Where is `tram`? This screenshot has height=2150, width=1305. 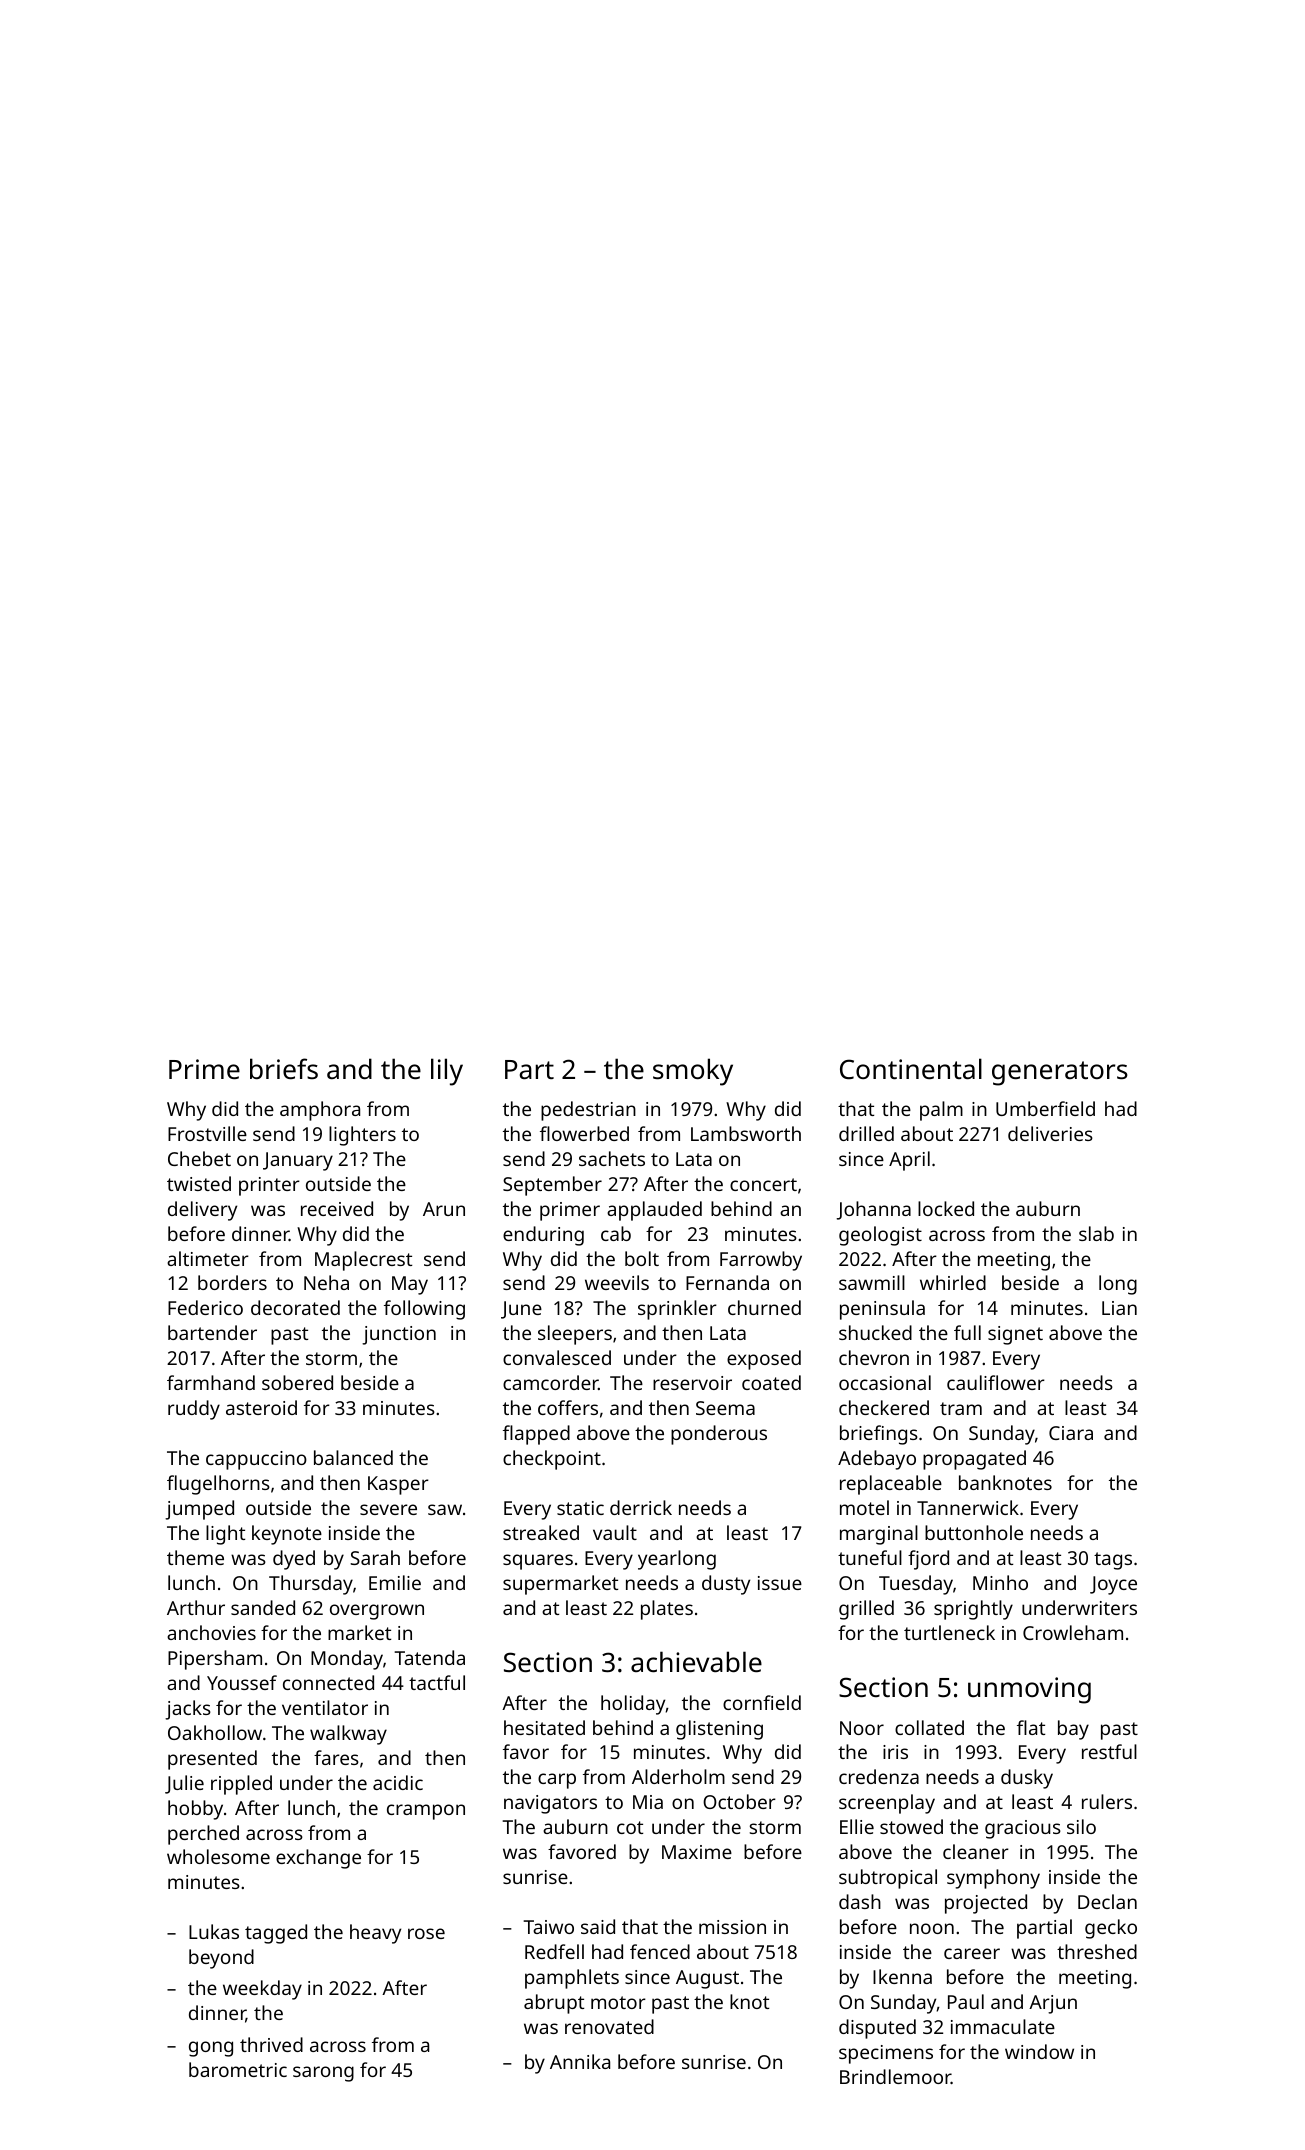
tram is located at coordinates (961, 1408).
